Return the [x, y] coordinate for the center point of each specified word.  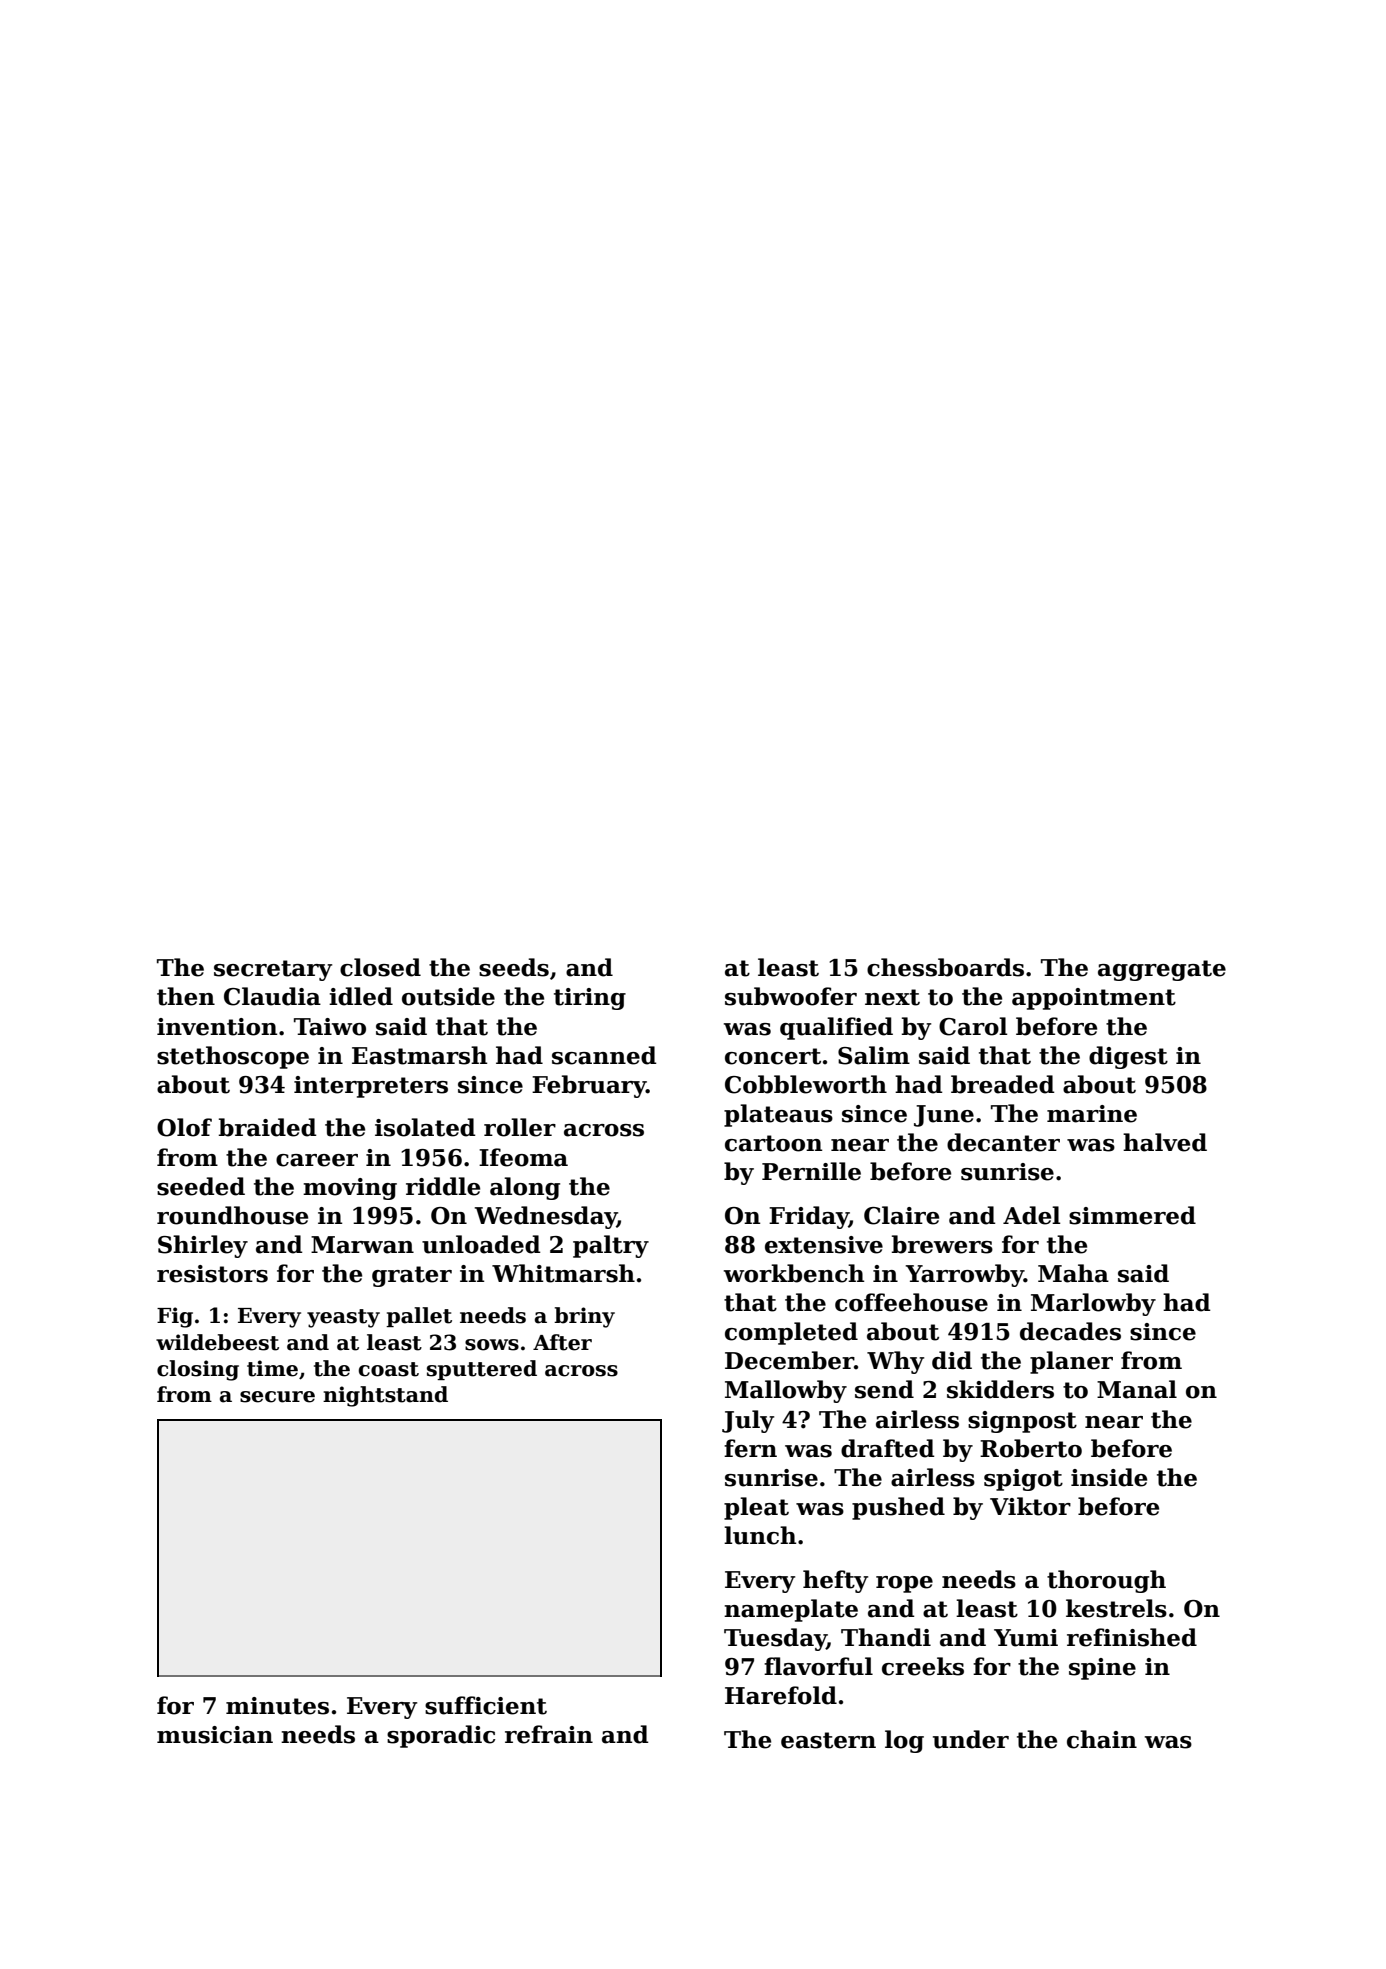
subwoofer [791, 996]
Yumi [1026, 1638]
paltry [611, 1246]
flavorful [818, 1666]
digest [1128, 1057]
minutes [277, 1706]
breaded [1003, 1084]
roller [520, 1127]
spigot [1023, 1480]
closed [380, 967]
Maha [1073, 1273]
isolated [425, 1127]
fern [750, 1448]
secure [277, 1397]
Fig [175, 1317]
